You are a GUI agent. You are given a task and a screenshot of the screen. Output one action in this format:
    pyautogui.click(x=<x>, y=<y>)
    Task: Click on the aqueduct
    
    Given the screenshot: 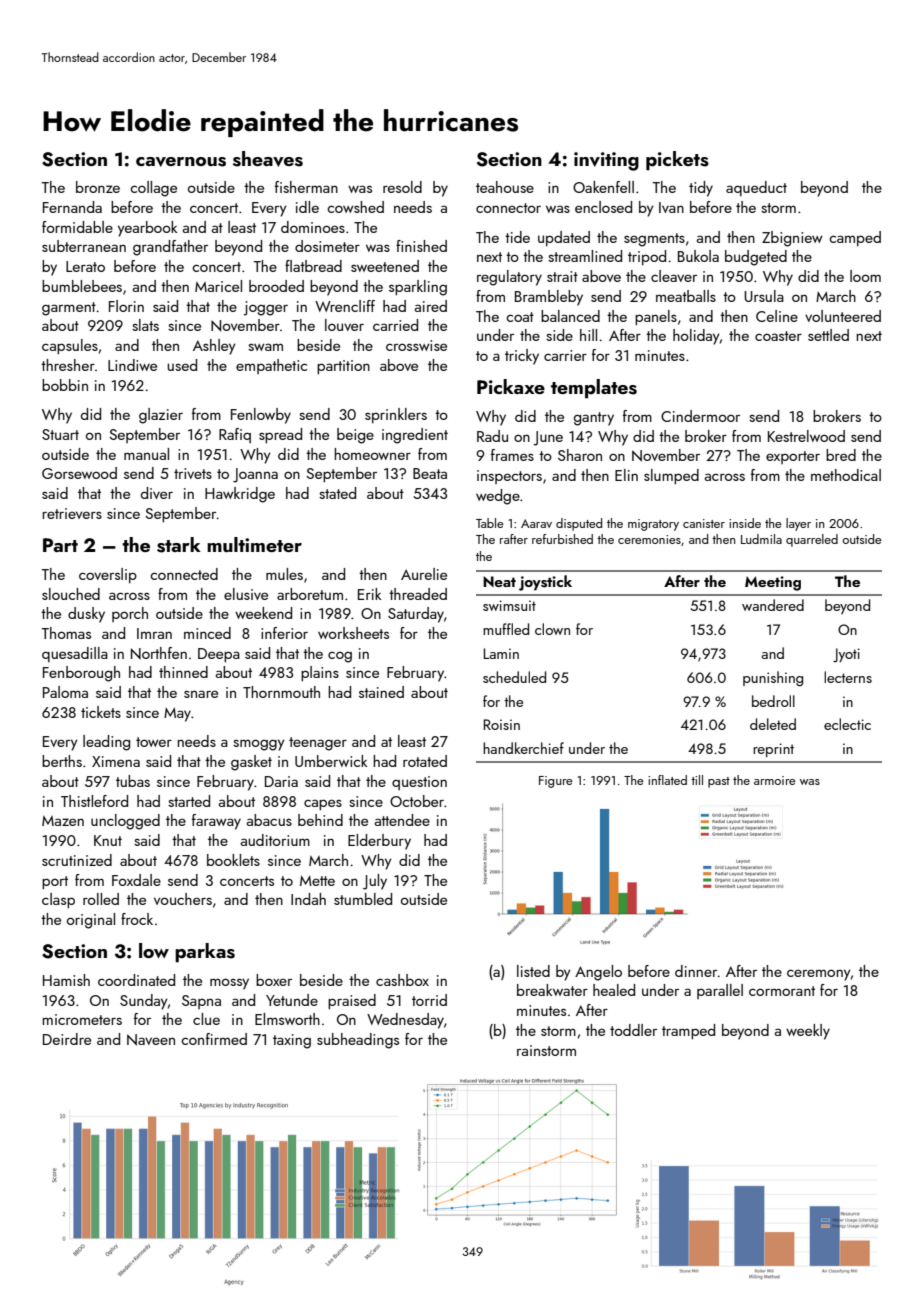 What is the action you would take?
    pyautogui.click(x=756, y=188)
